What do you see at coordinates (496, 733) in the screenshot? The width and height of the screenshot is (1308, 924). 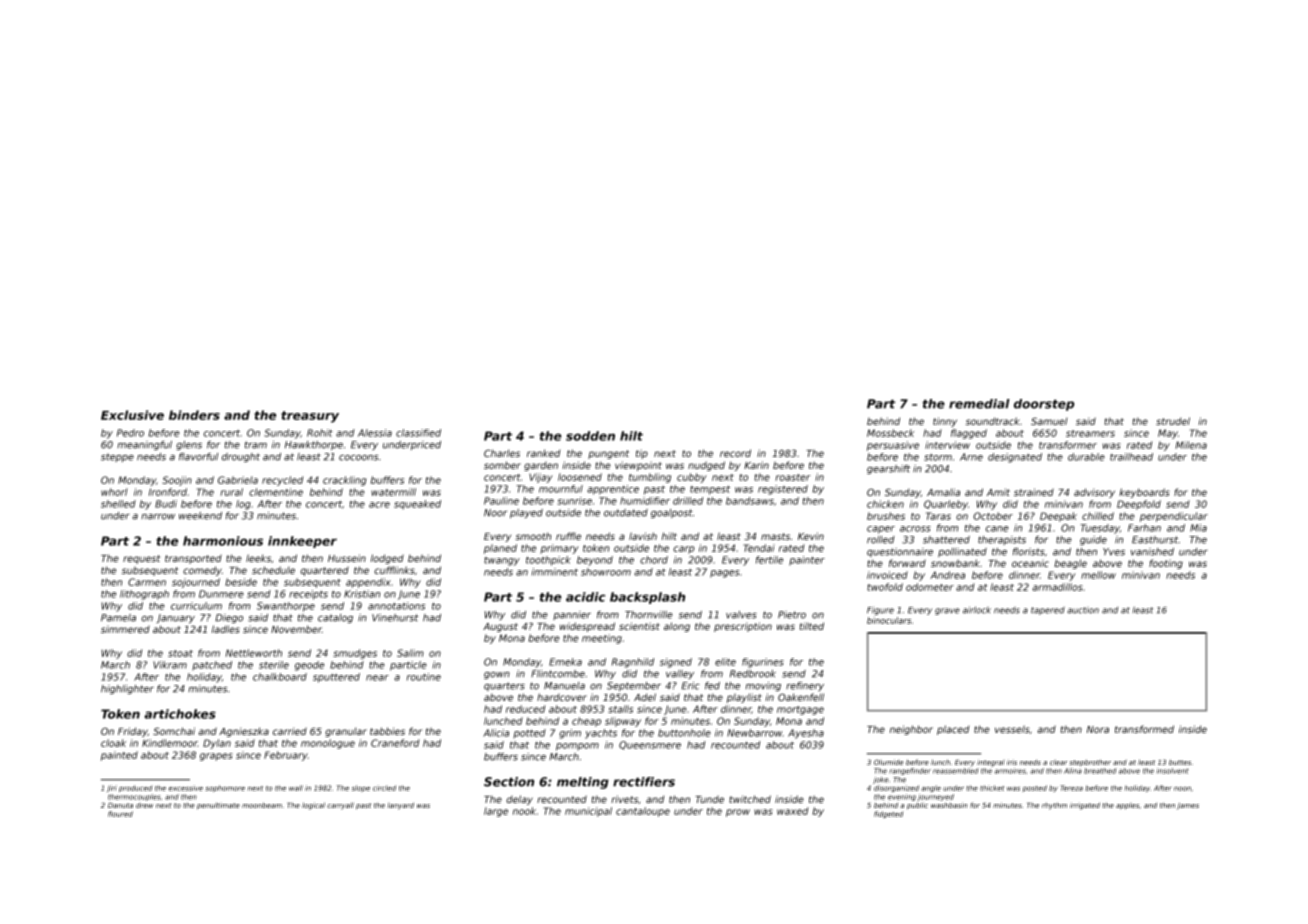 I see `Alicia` at bounding box center [496, 733].
